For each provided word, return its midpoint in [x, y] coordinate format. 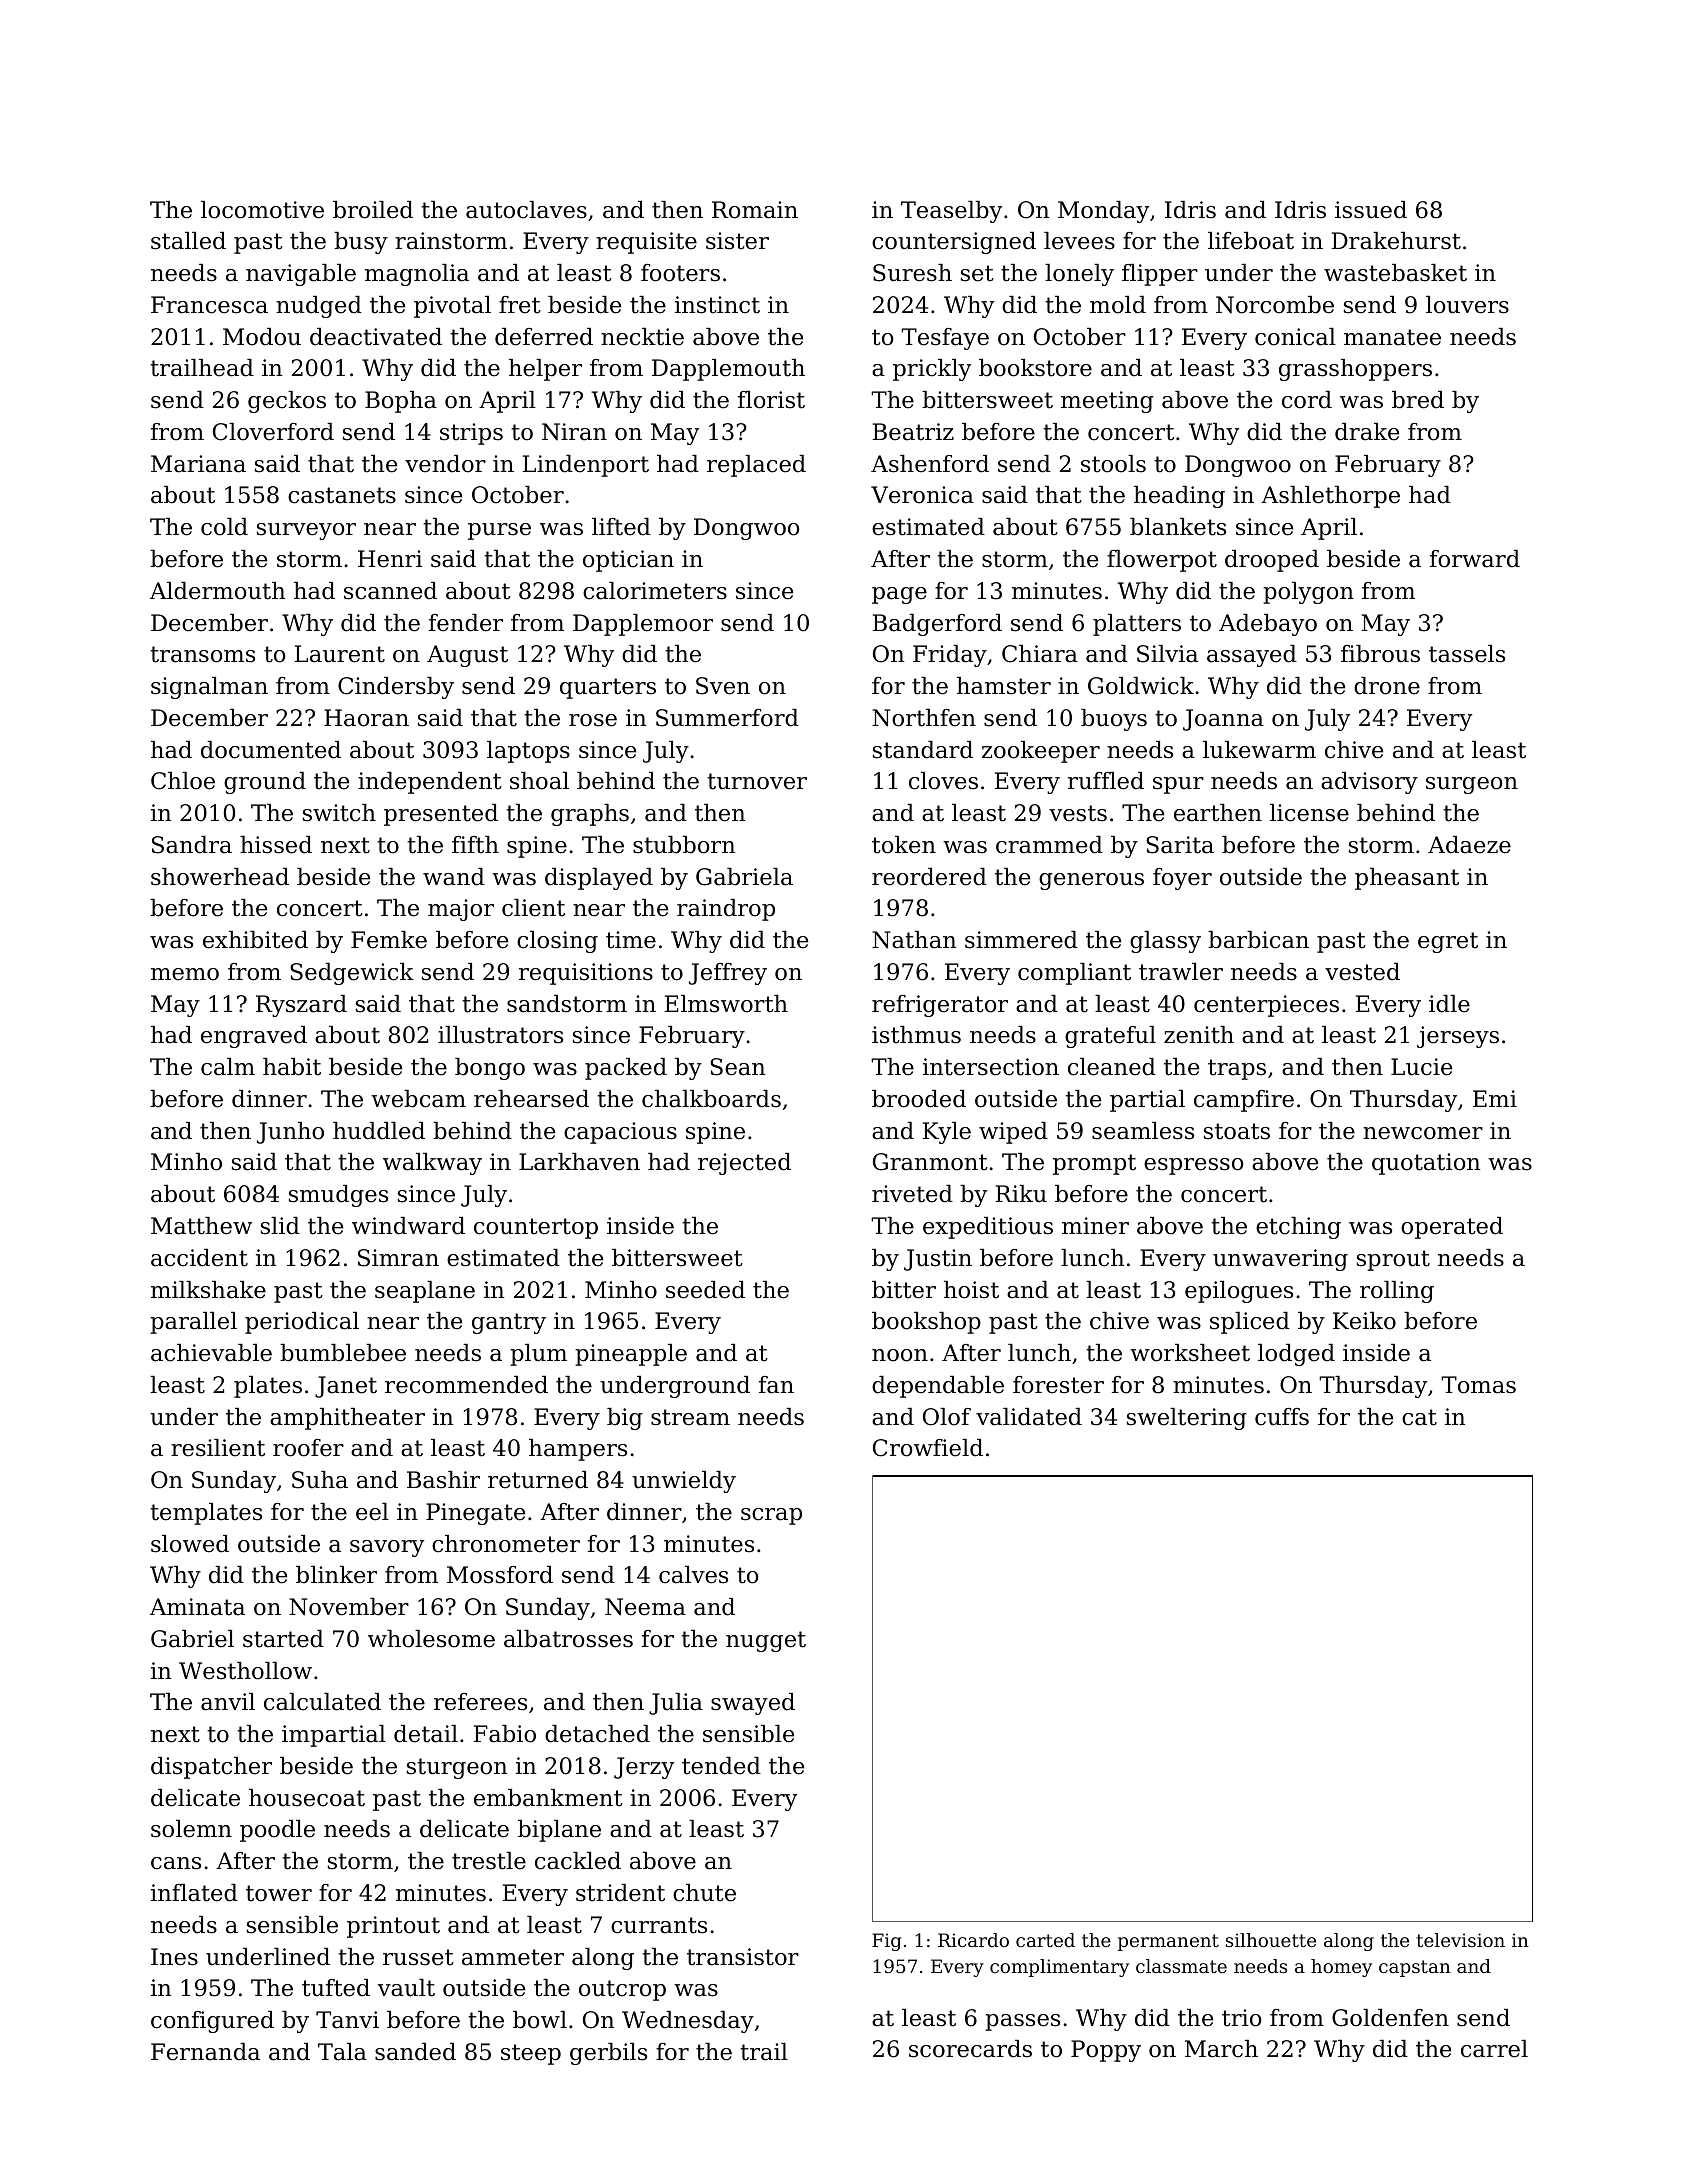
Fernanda [205, 2052]
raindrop [726, 910]
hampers [578, 1450]
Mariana [198, 464]
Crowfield [928, 1448]
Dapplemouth [728, 370]
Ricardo [973, 1940]
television [1461, 1940]
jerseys [1458, 1037]
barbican [1258, 940]
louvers [1467, 305]
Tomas [1478, 1385]
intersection [991, 1067]
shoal [539, 781]
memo [185, 974]
